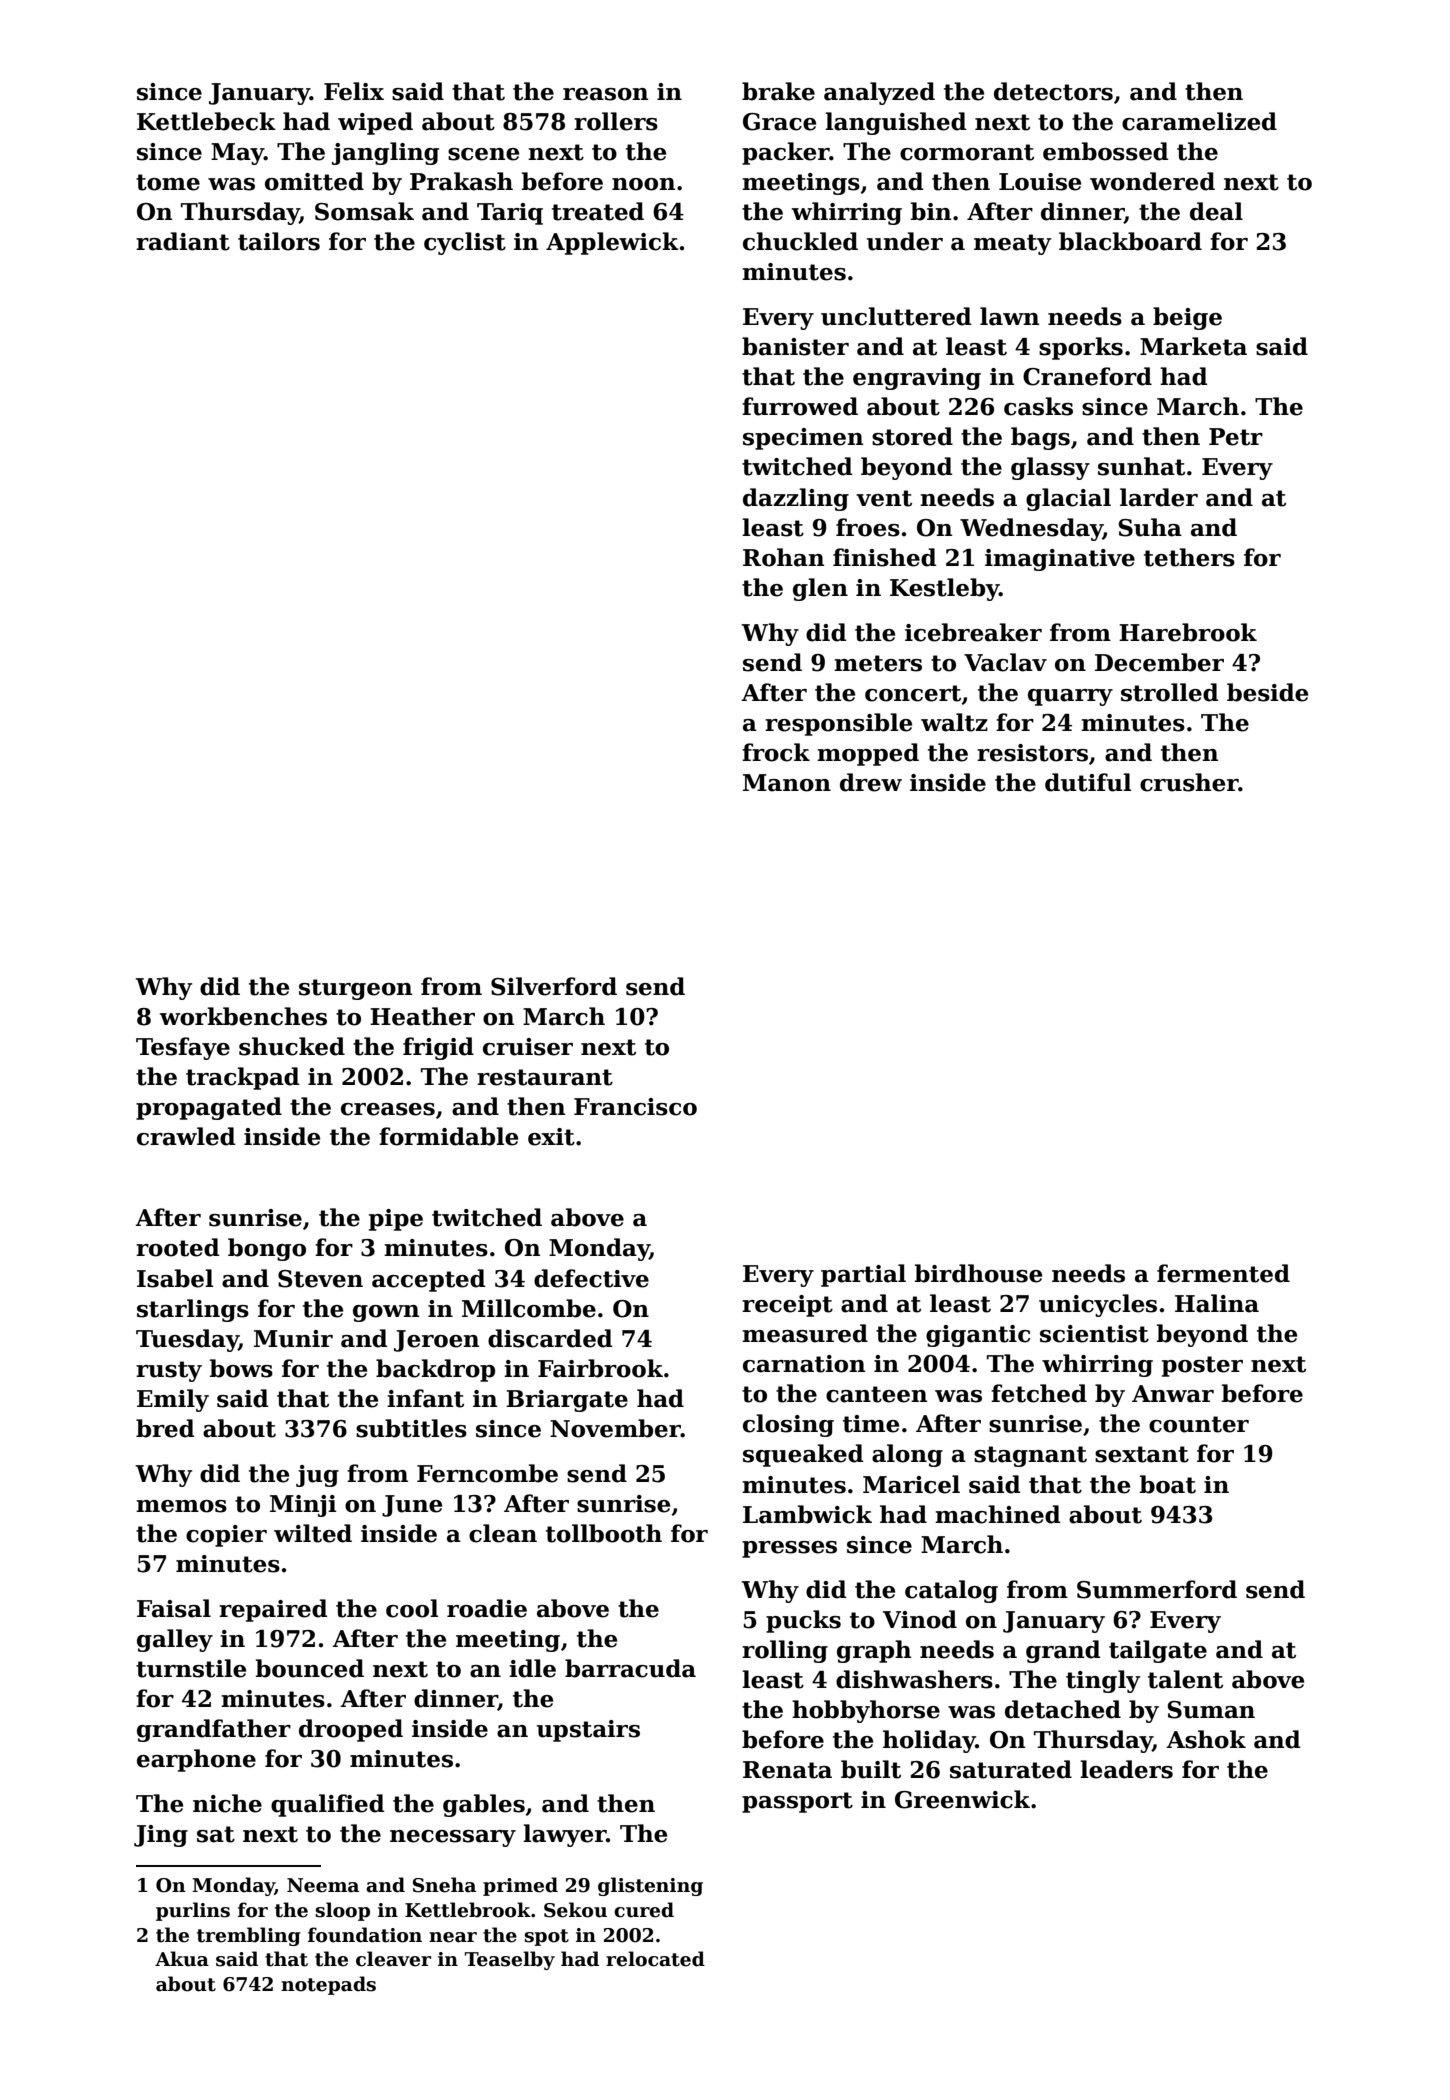  I want to click on counter, so click(1199, 1424).
